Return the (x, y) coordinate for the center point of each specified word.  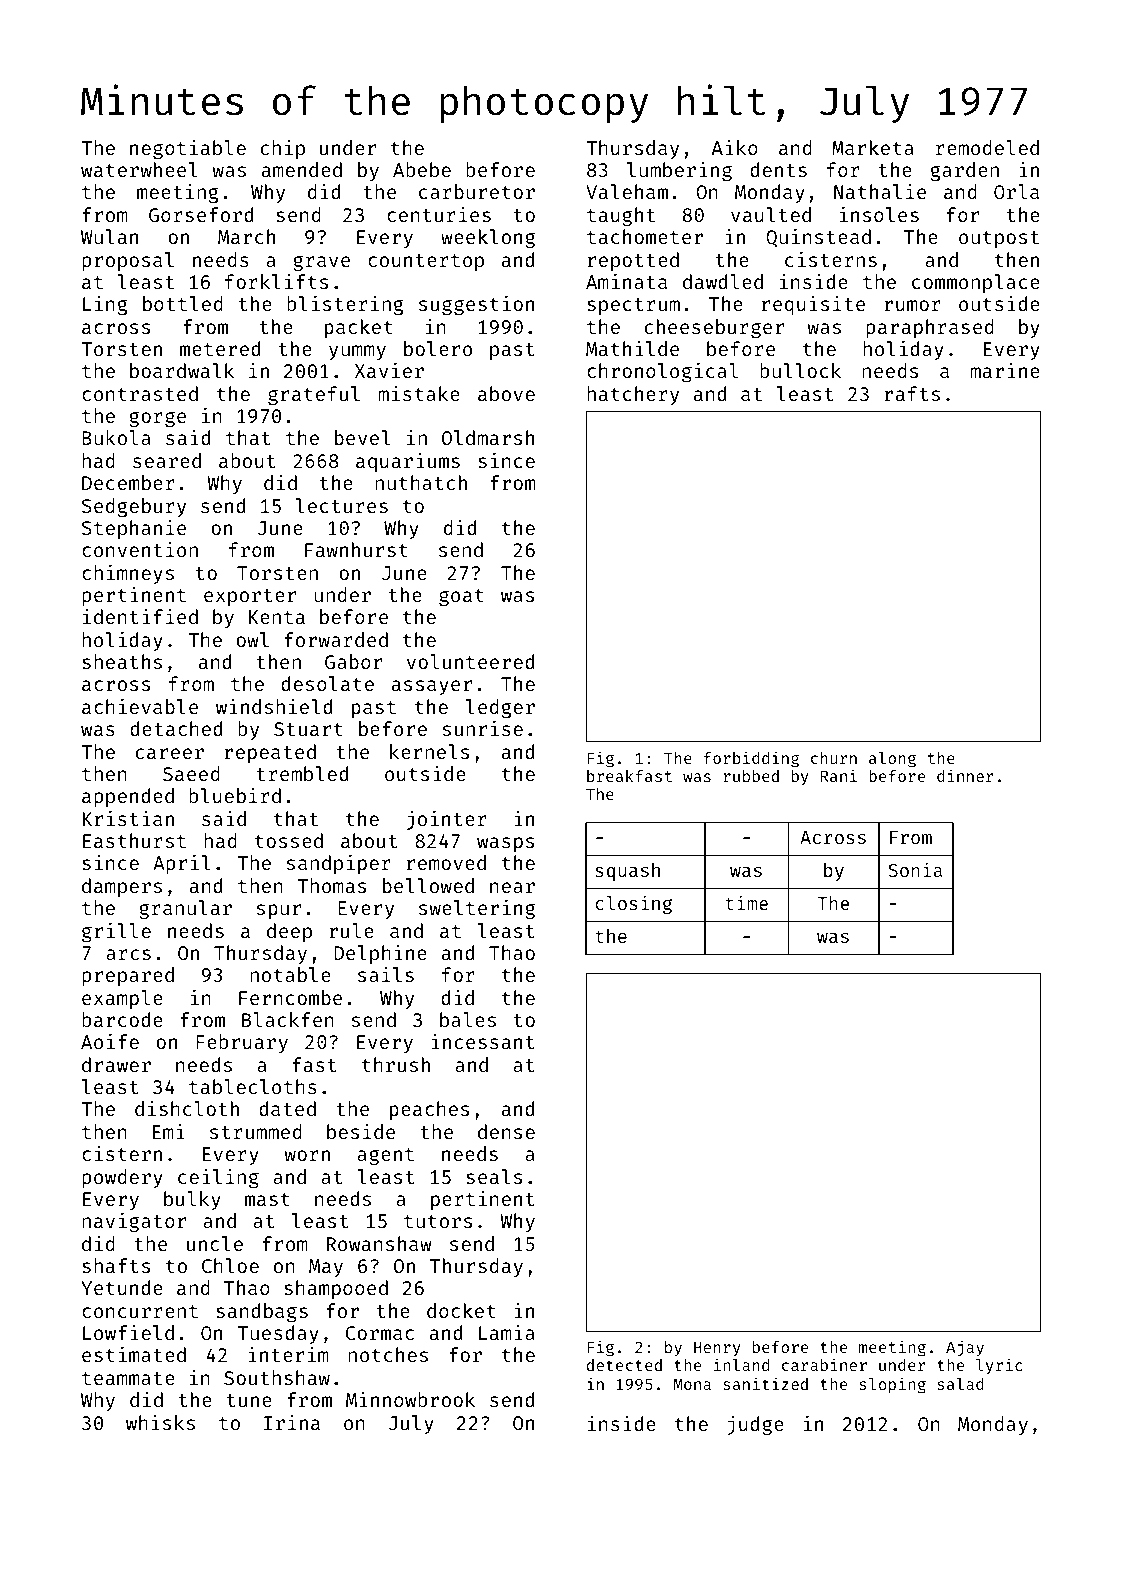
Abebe (422, 169)
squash (627, 872)
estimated (134, 1354)
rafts (912, 393)
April (182, 864)
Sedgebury (134, 507)
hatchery (633, 395)
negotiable (188, 149)
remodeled (987, 147)
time (746, 902)
